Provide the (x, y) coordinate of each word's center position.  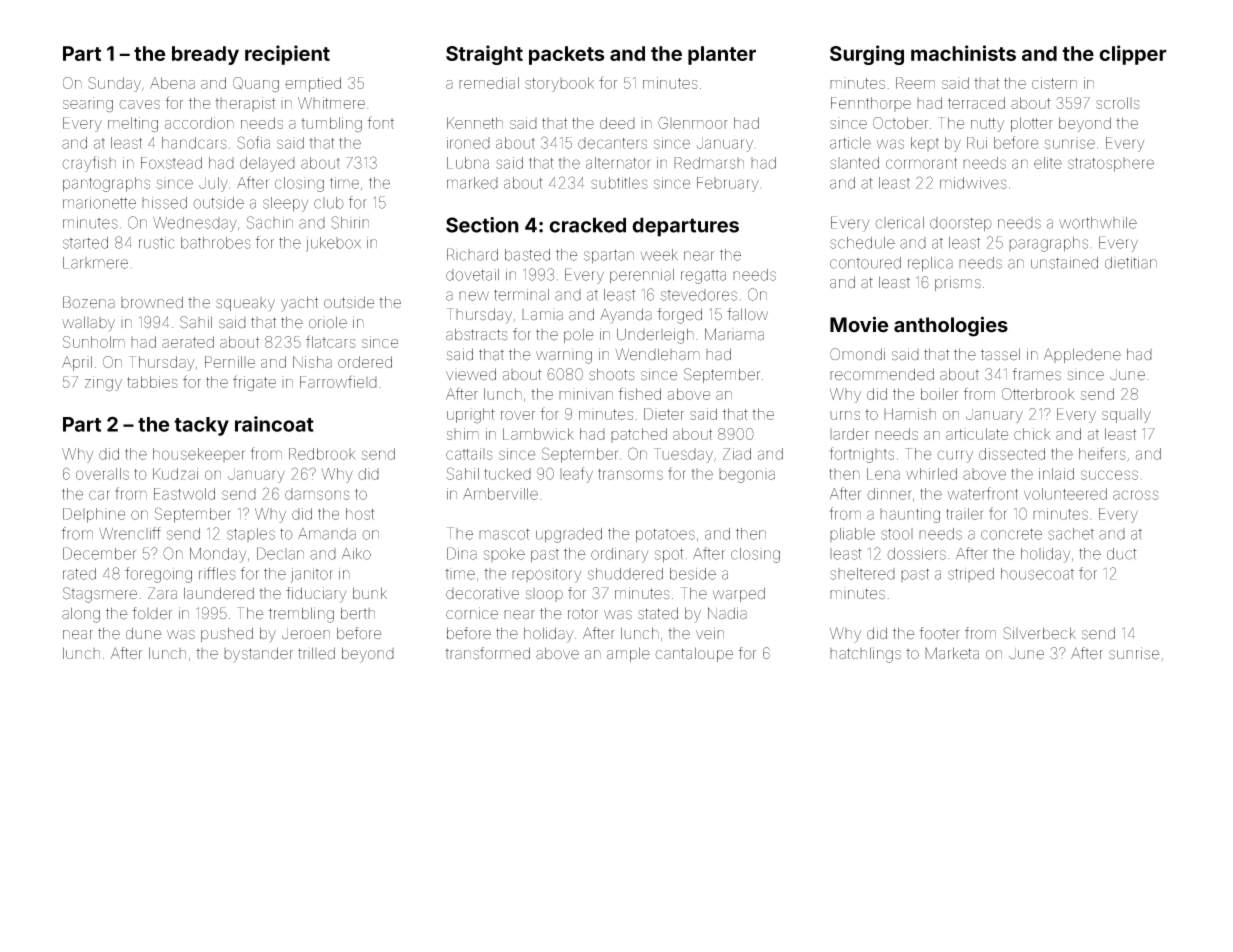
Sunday (114, 84)
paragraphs (1048, 244)
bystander (258, 655)
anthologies (951, 326)
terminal (521, 295)
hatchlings (865, 655)
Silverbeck (1039, 633)
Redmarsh (709, 163)
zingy (103, 384)
